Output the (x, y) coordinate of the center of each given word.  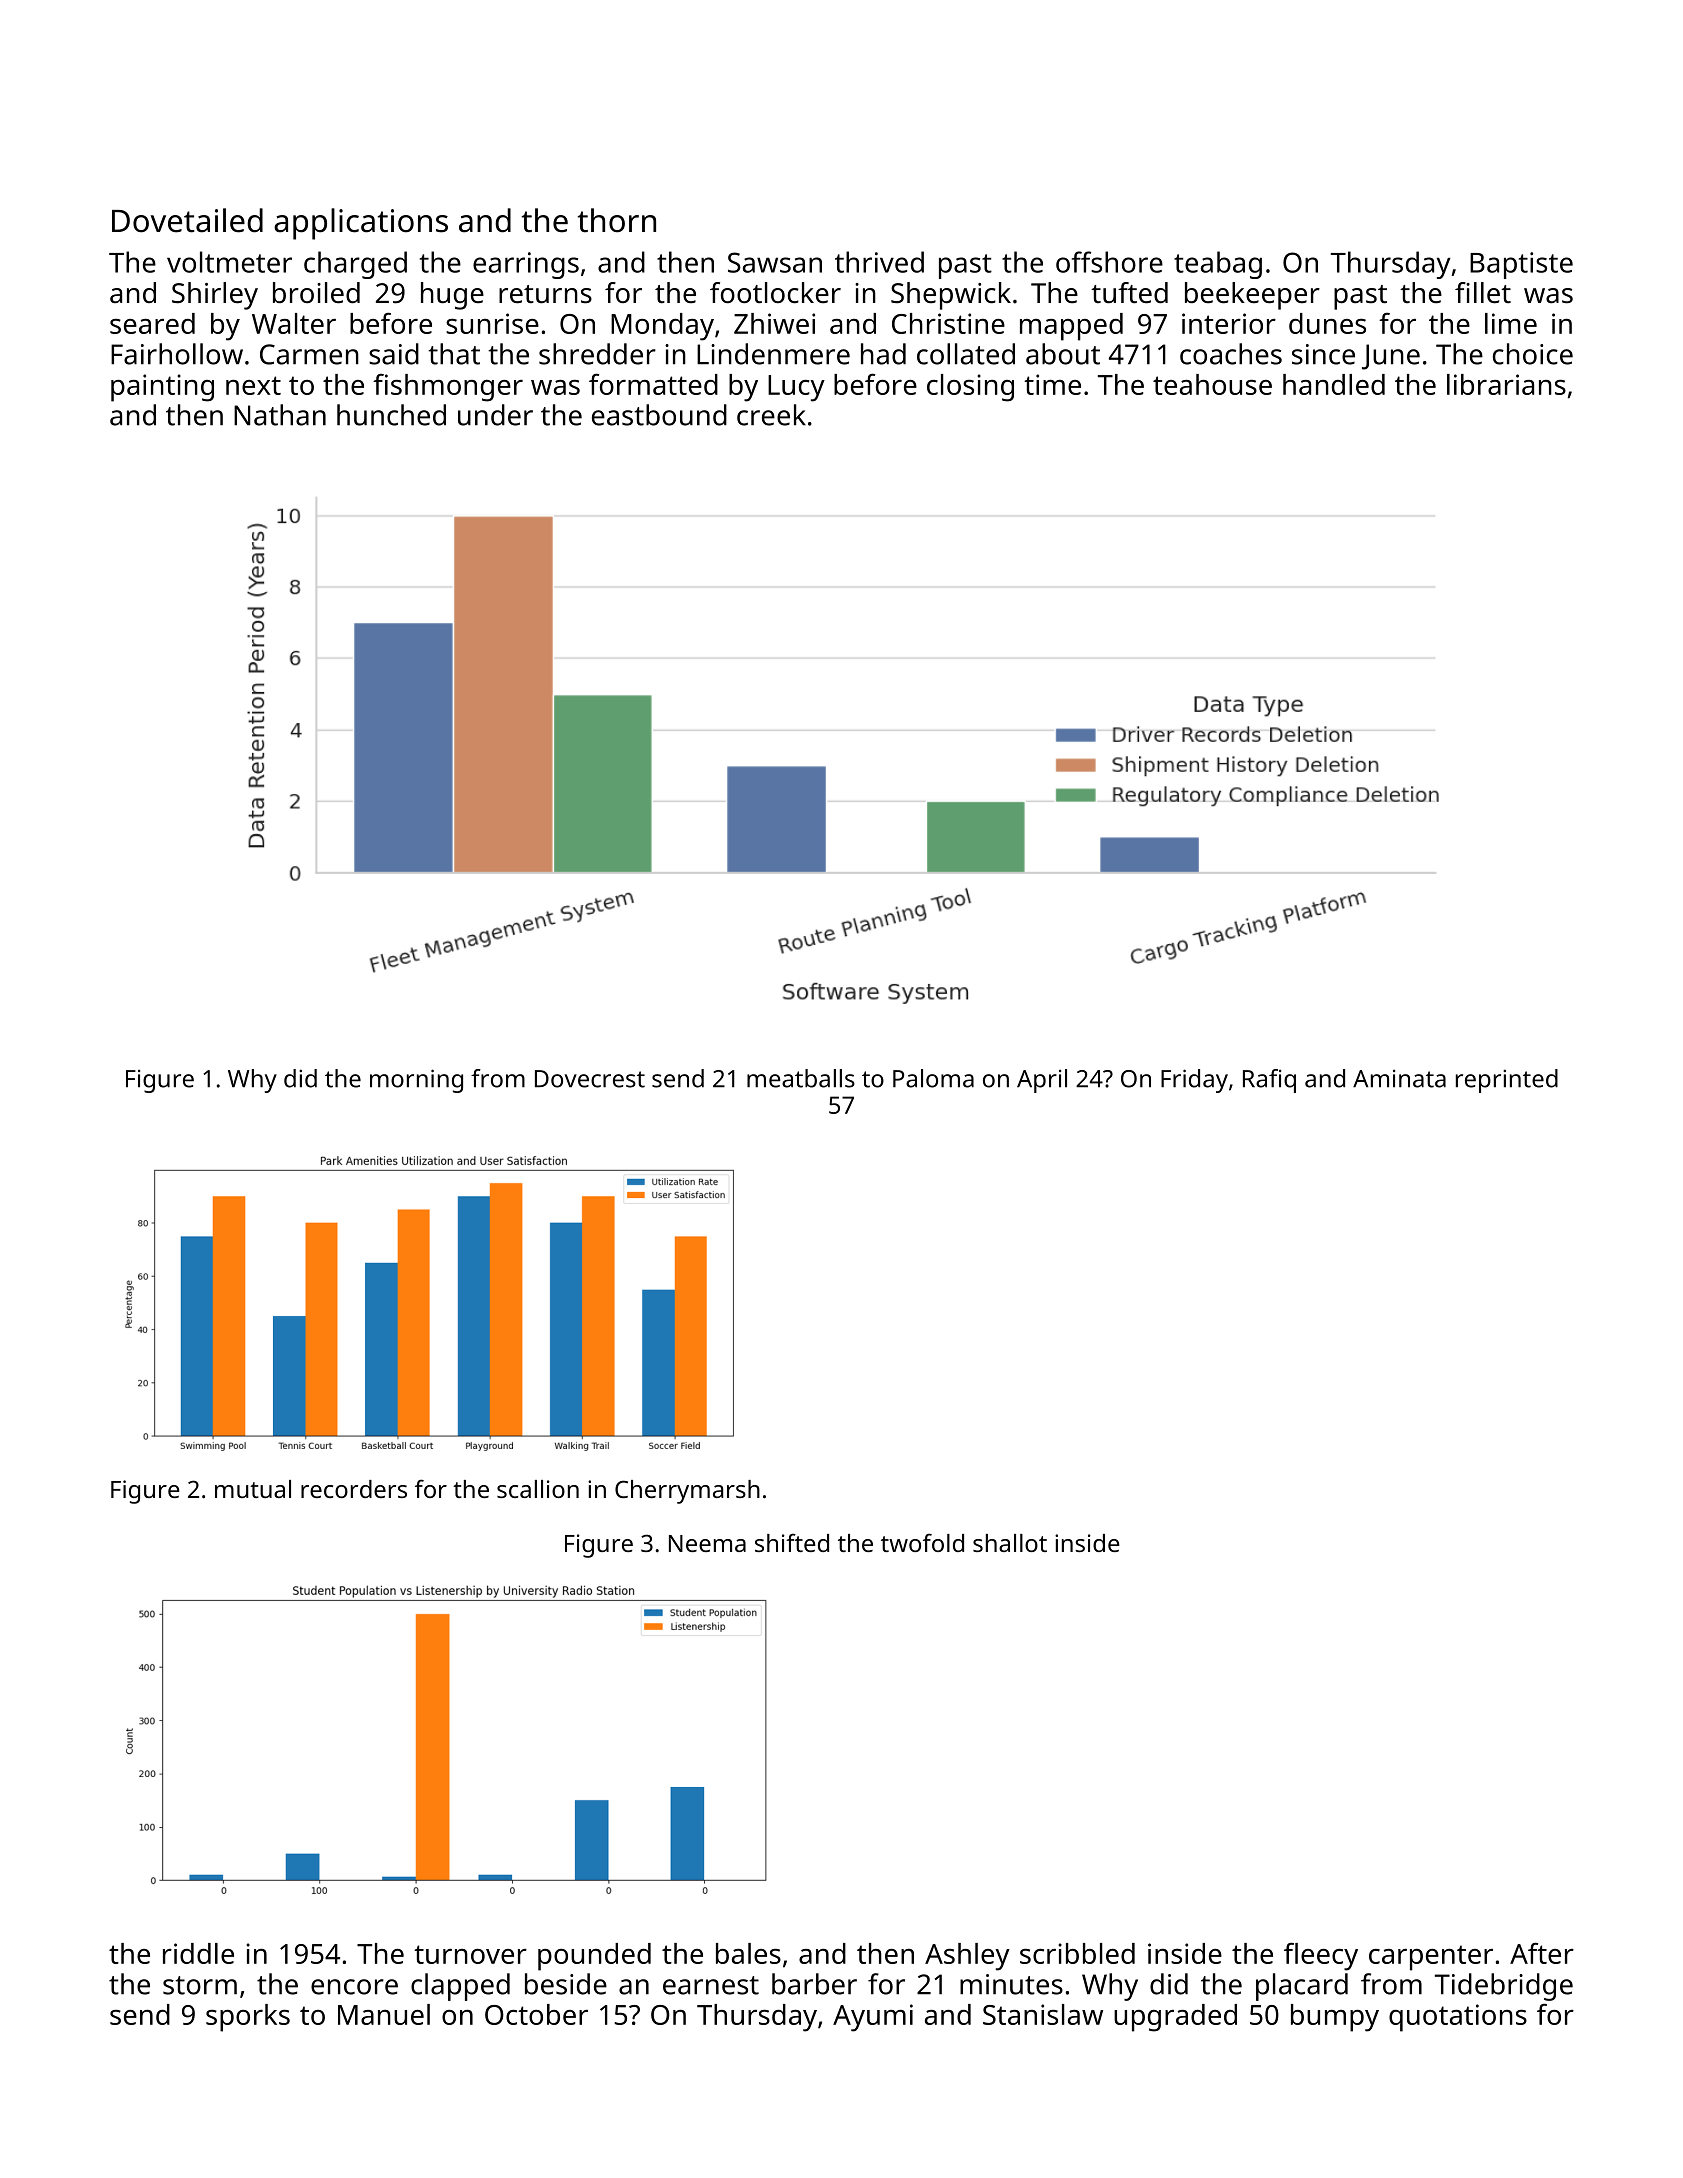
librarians (1506, 384)
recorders (354, 1489)
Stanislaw (1043, 2014)
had (883, 354)
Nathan (280, 415)
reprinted (1507, 1081)
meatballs (801, 1078)
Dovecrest (590, 1079)
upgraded (1175, 2018)
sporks (248, 2018)
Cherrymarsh (687, 1492)
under (495, 415)
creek (771, 415)
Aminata (1399, 1078)
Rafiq (1269, 1081)
